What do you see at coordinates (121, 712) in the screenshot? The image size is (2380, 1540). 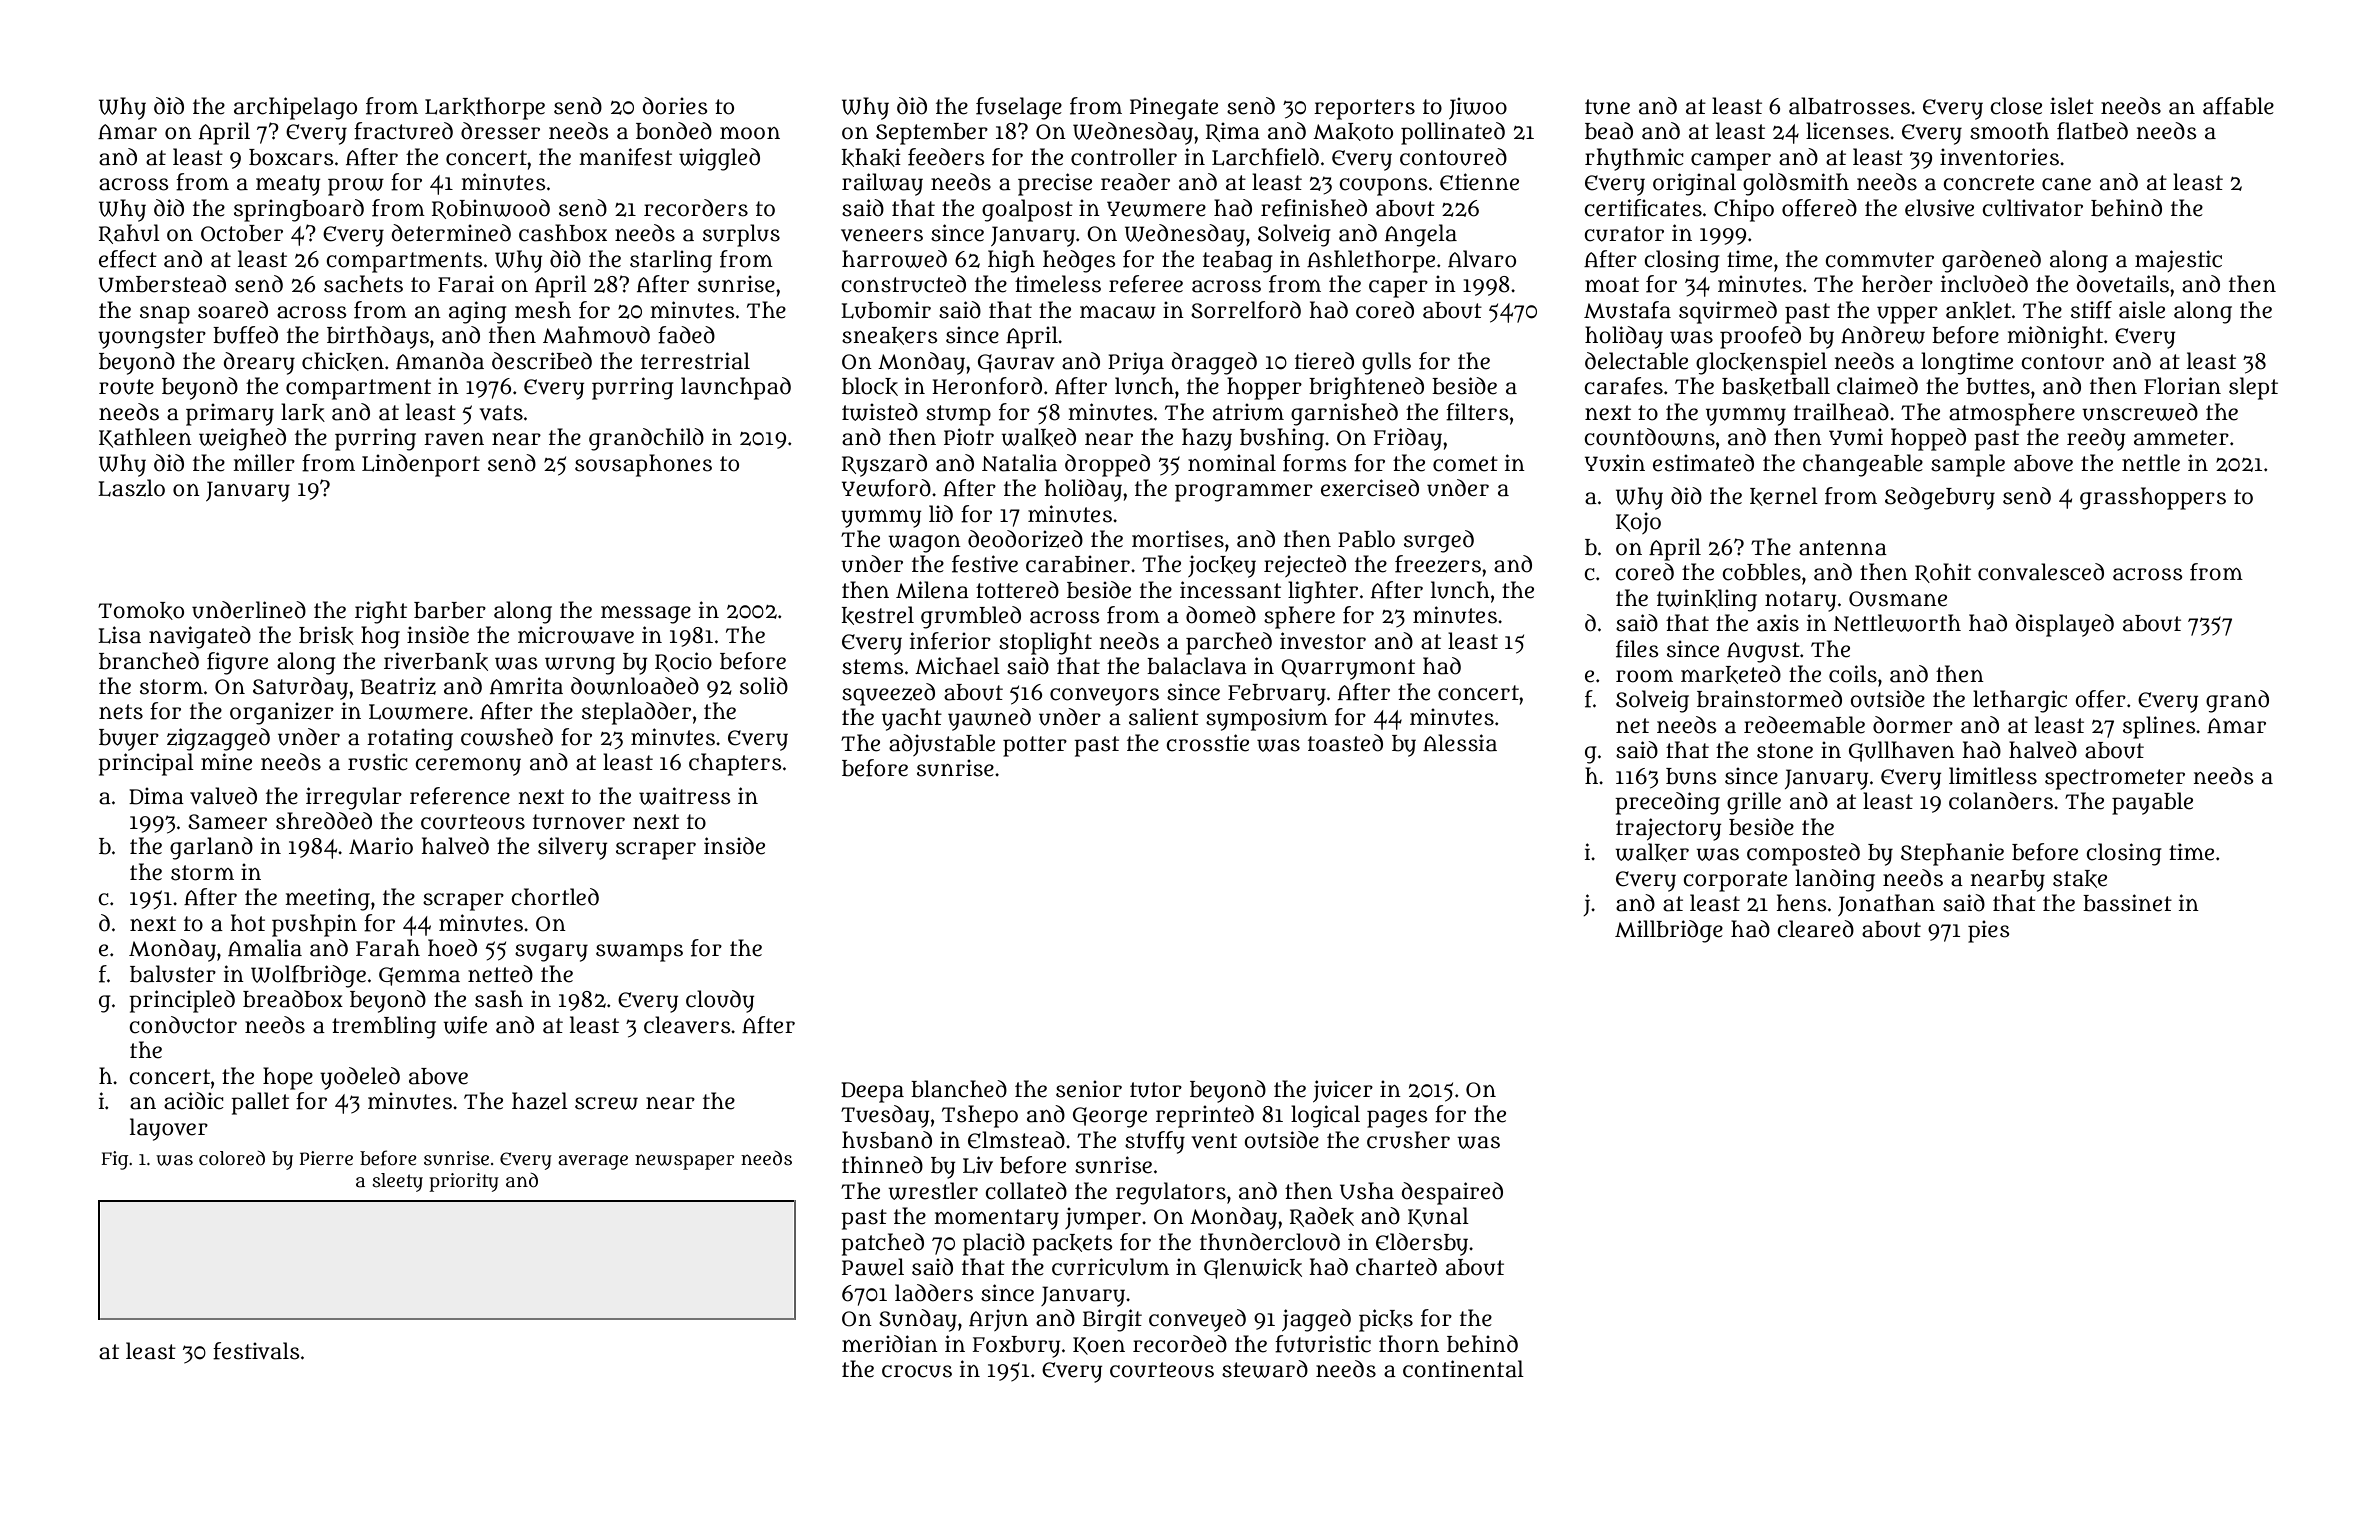 I see `nets` at bounding box center [121, 712].
